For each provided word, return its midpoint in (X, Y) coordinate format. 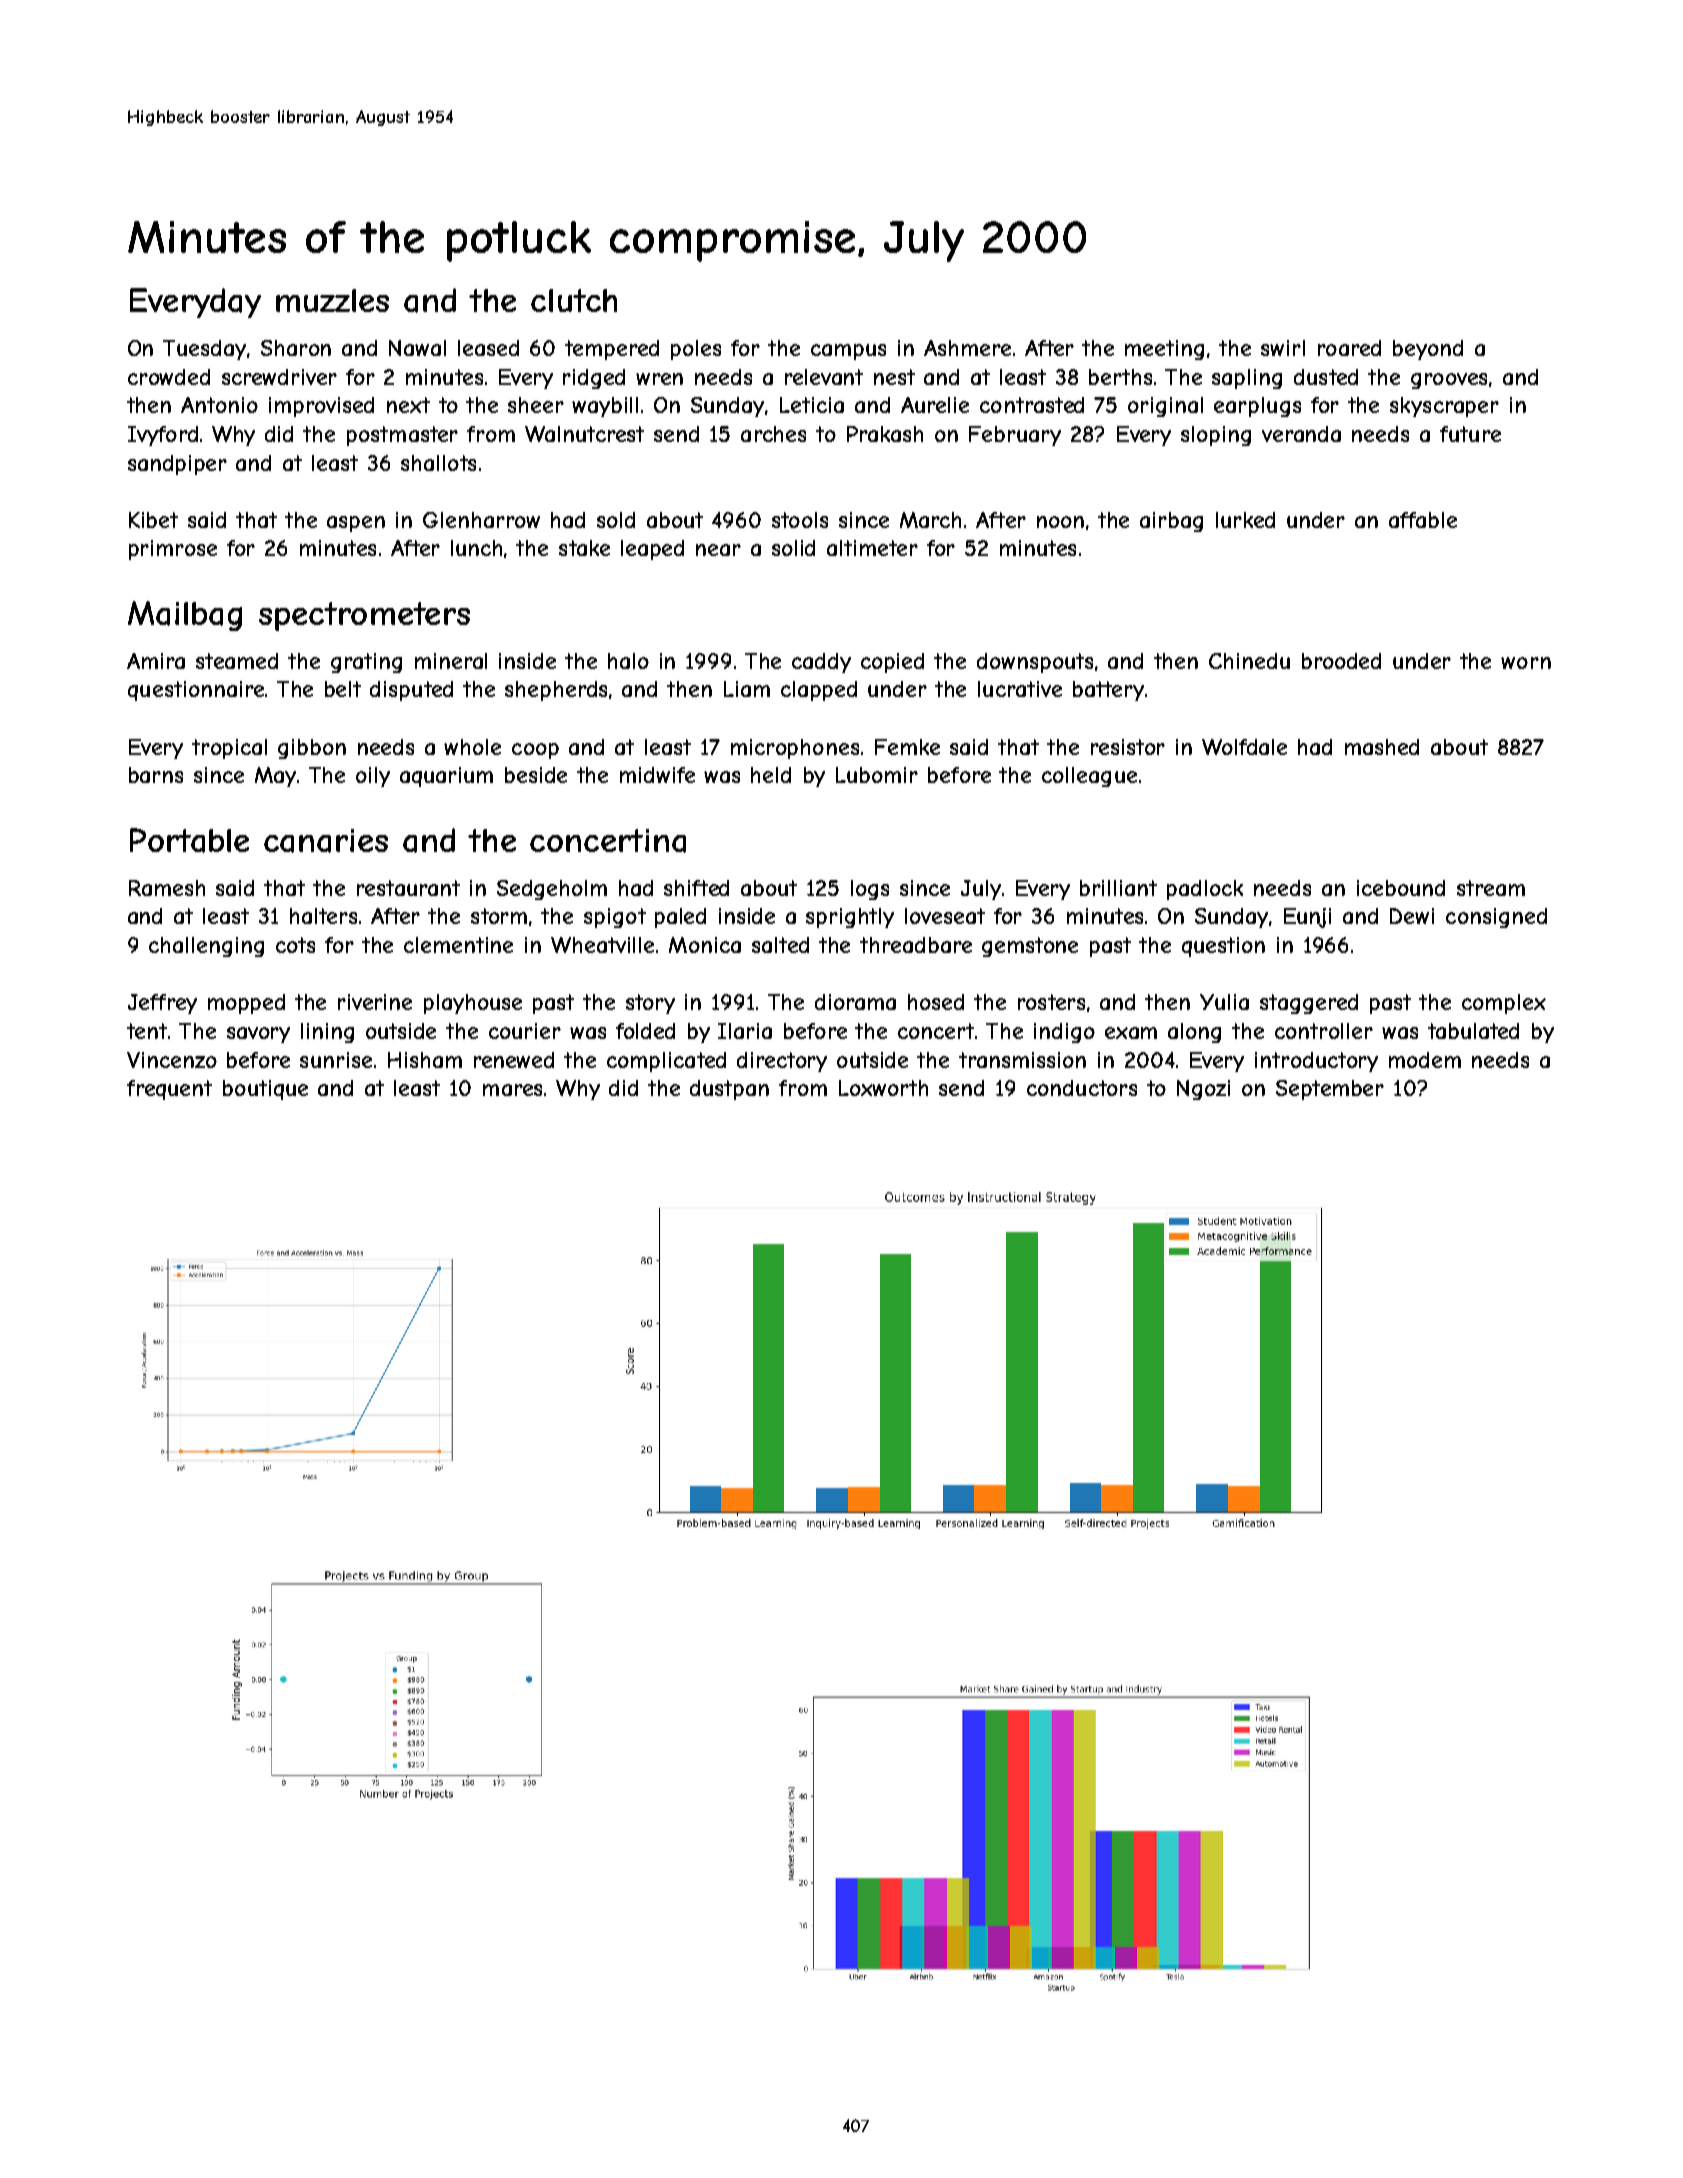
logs (870, 890)
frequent (169, 1090)
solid (793, 548)
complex (1504, 1004)
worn (1526, 663)
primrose (173, 550)
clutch (574, 300)
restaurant (408, 888)
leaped (652, 550)
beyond (1428, 350)
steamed (237, 661)
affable (1423, 520)
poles (696, 350)
